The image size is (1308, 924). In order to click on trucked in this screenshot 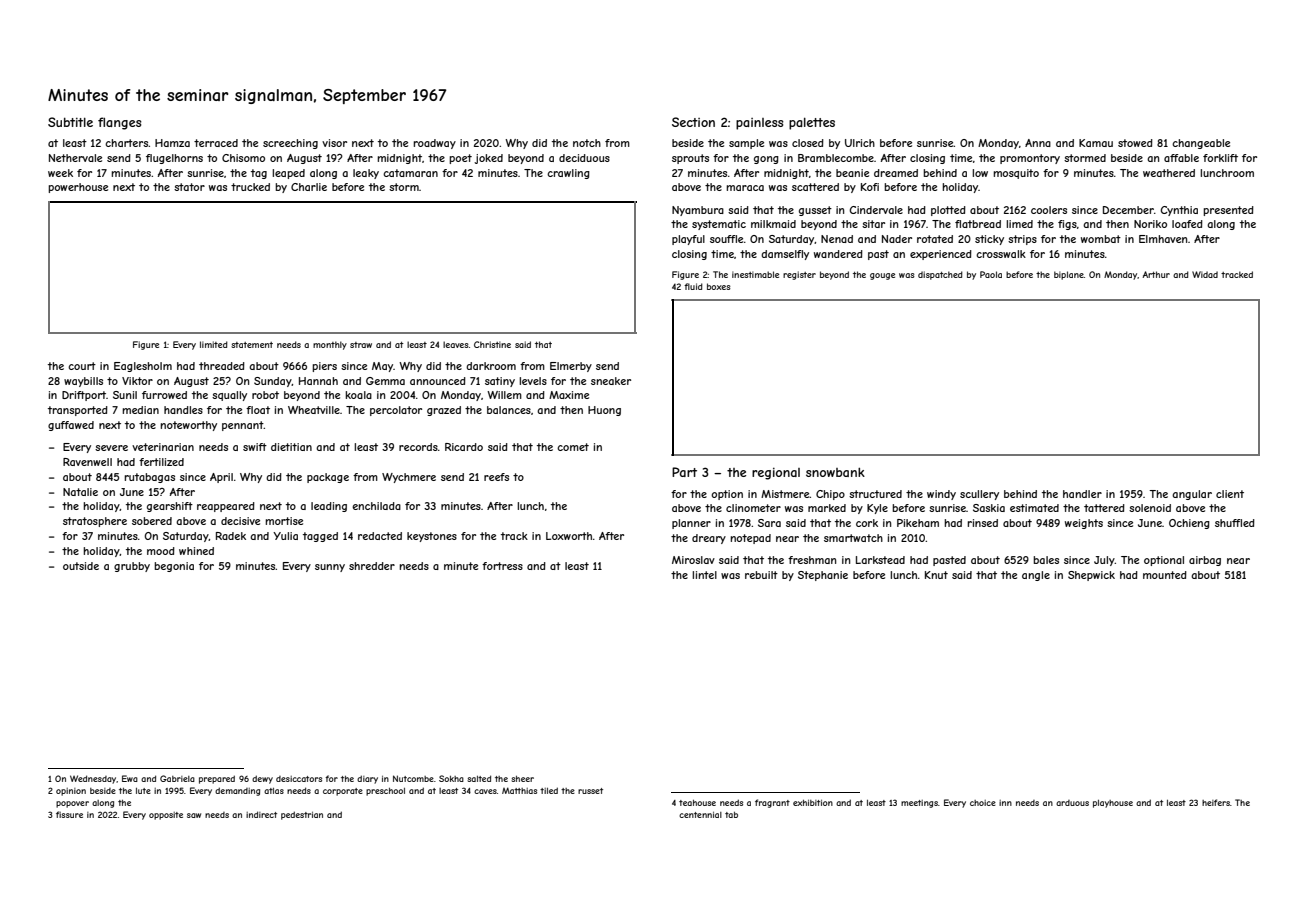, I will do `click(250, 187)`.
